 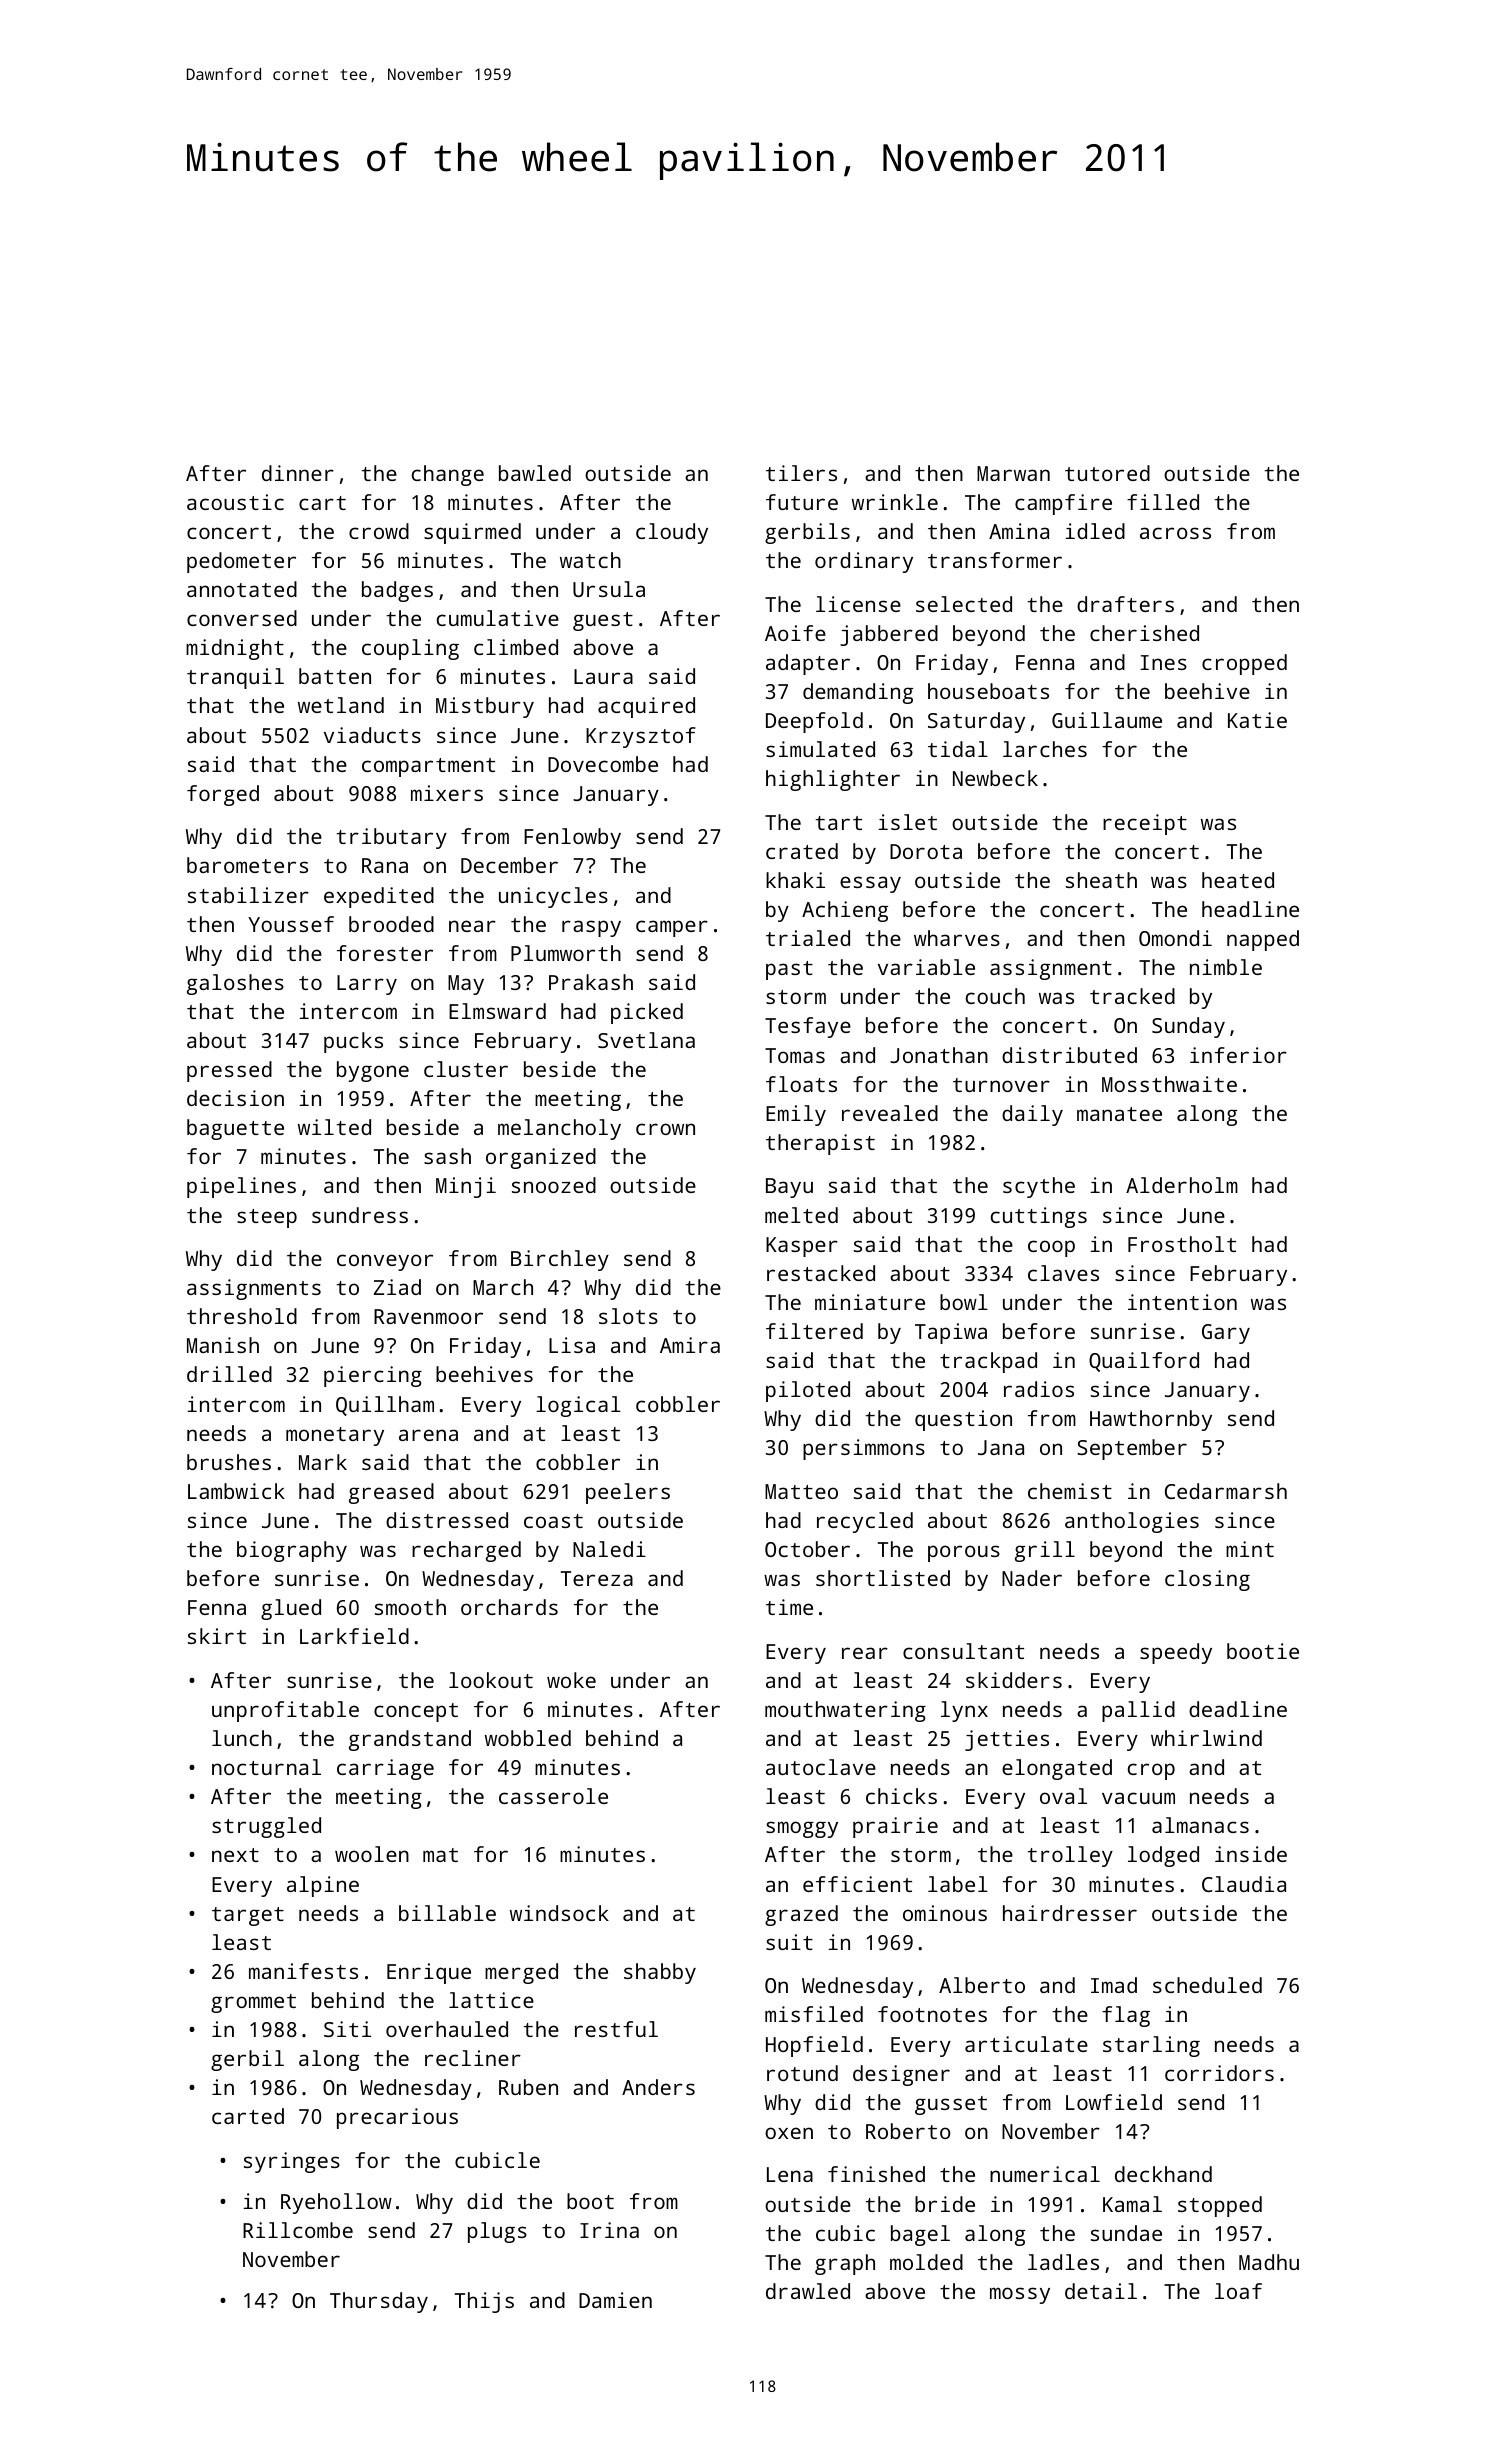 What do you see at coordinates (1107, 473) in the page?
I see `tutored` at bounding box center [1107, 473].
